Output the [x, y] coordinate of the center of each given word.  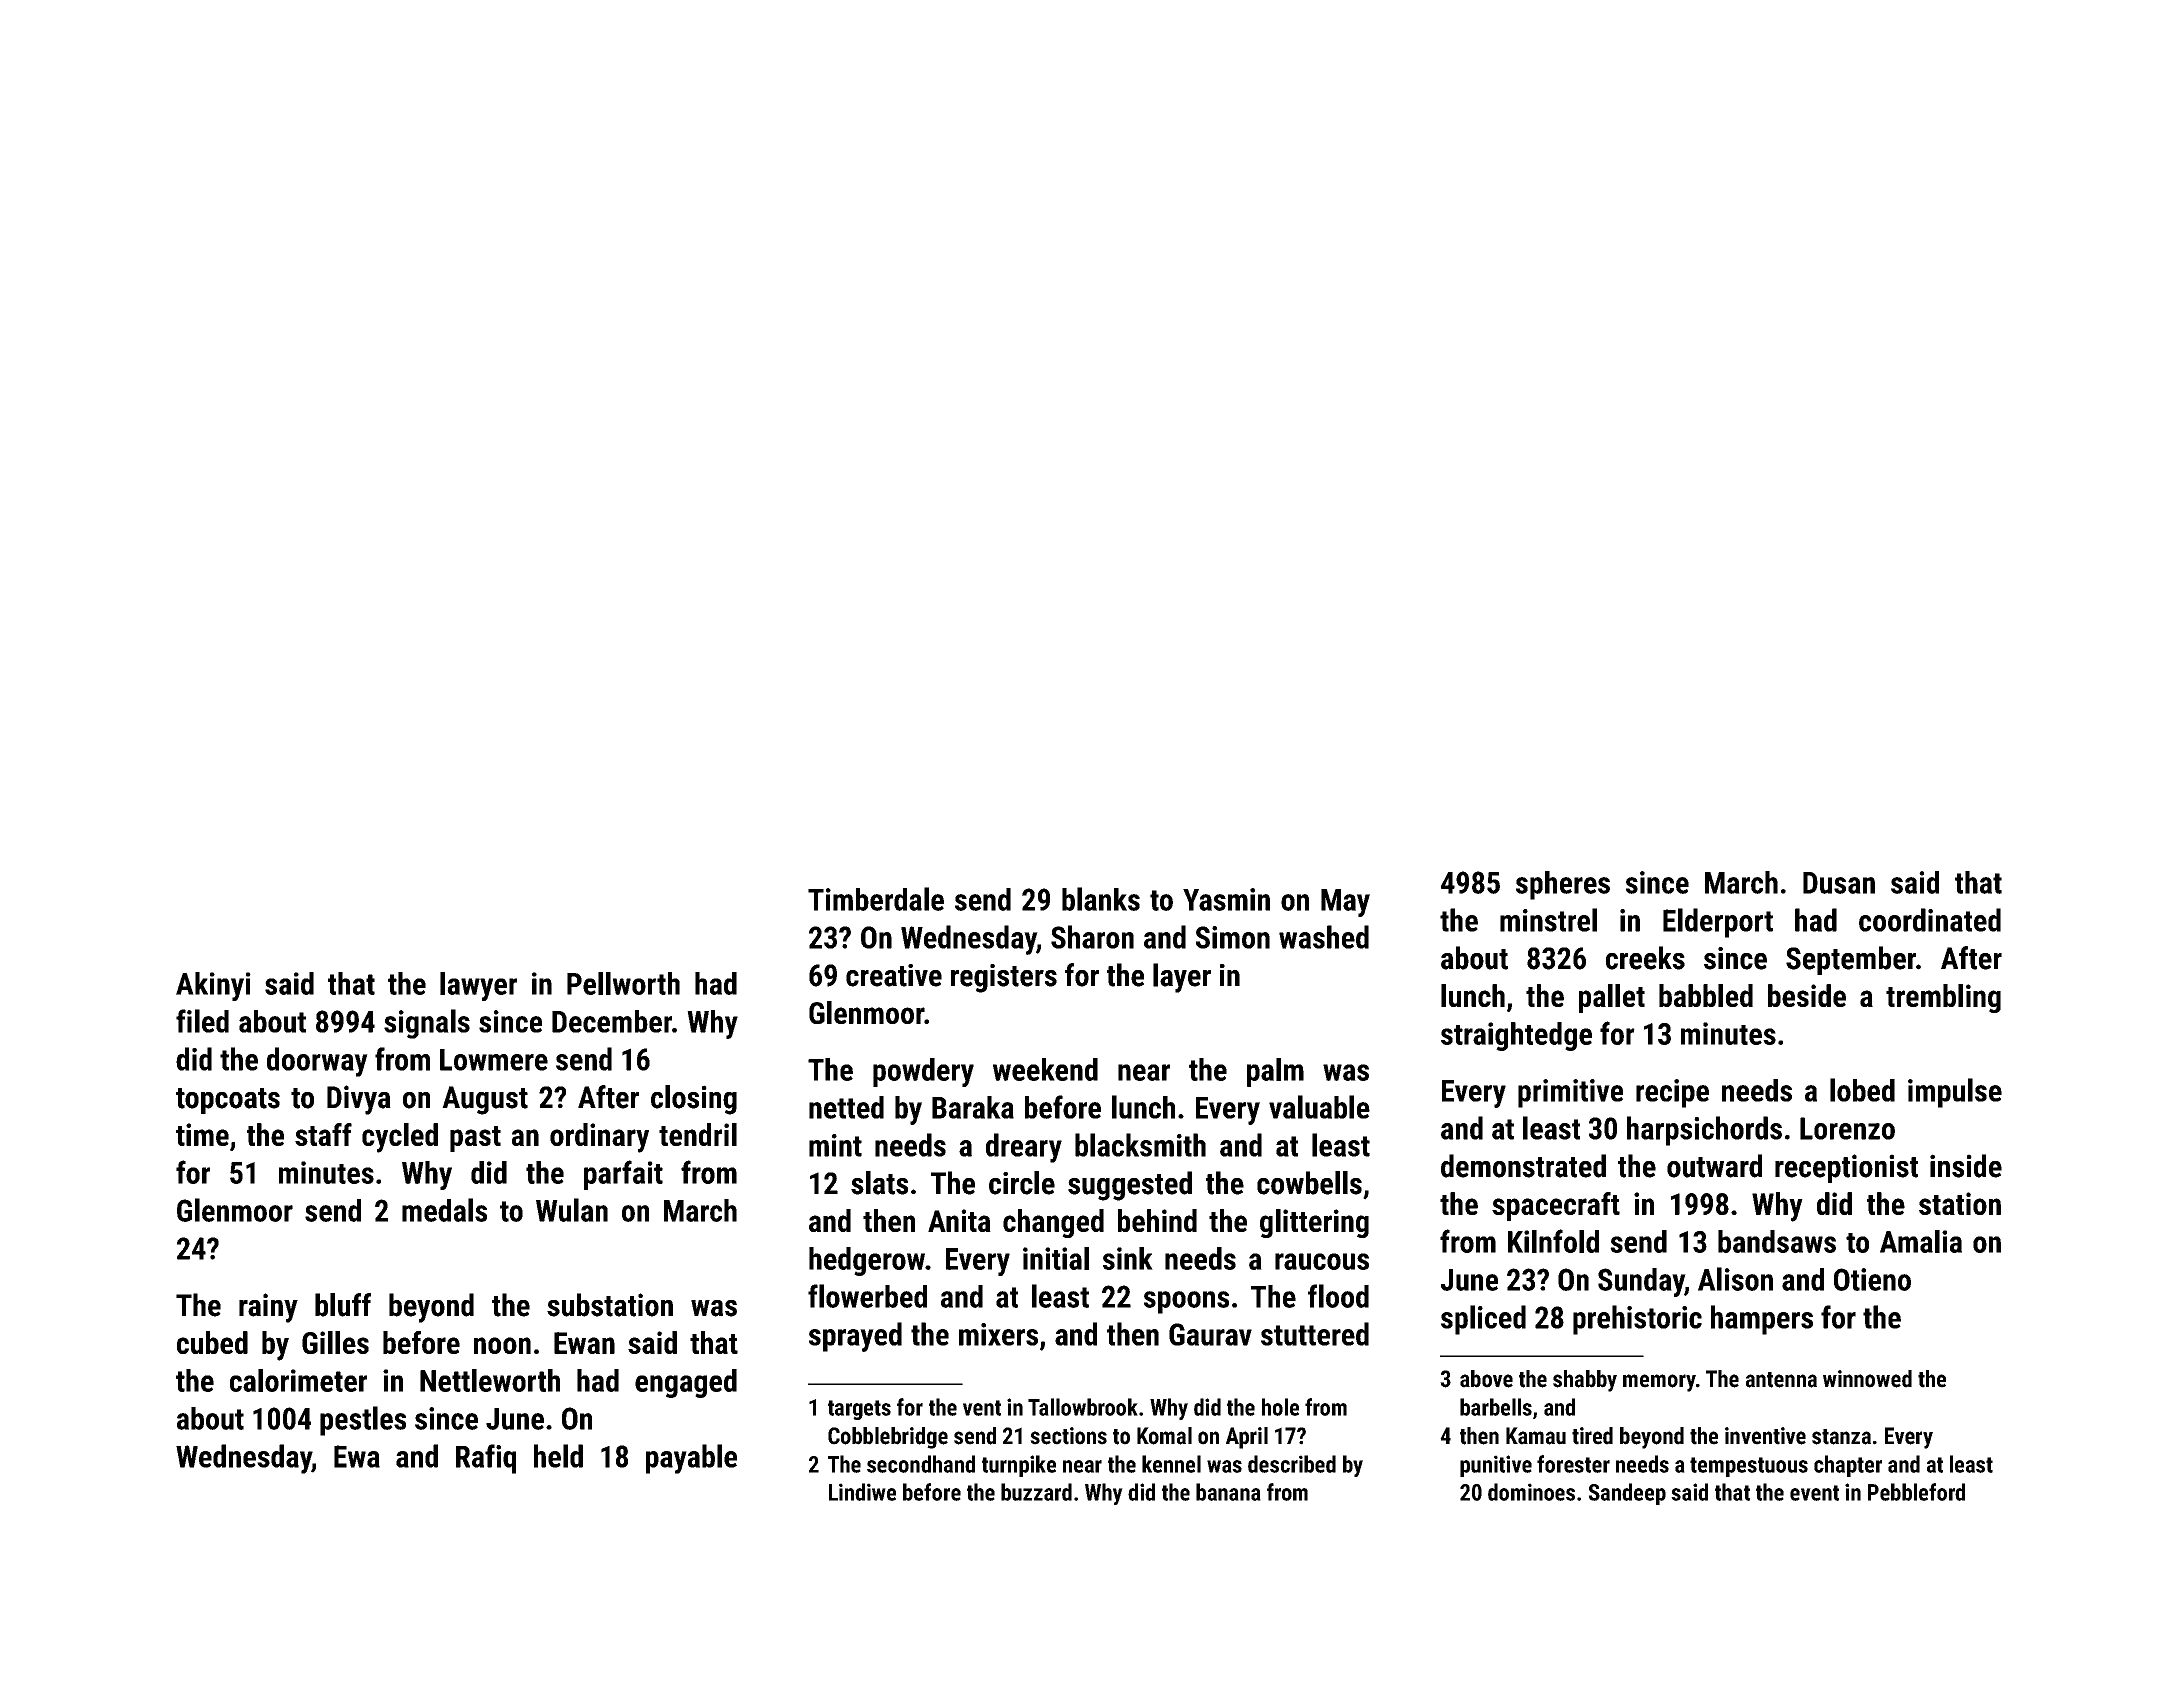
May [1345, 903]
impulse [1955, 1093]
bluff [343, 1305]
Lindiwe [862, 1492]
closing [694, 1100]
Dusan [1839, 883]
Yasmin [1226, 899]
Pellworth [623, 983]
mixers [998, 1334]
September [1851, 960]
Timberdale [876, 899]
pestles [363, 1421]
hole [1280, 1407]
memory [1659, 1383]
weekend [1045, 1069]
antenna [1781, 1380]
